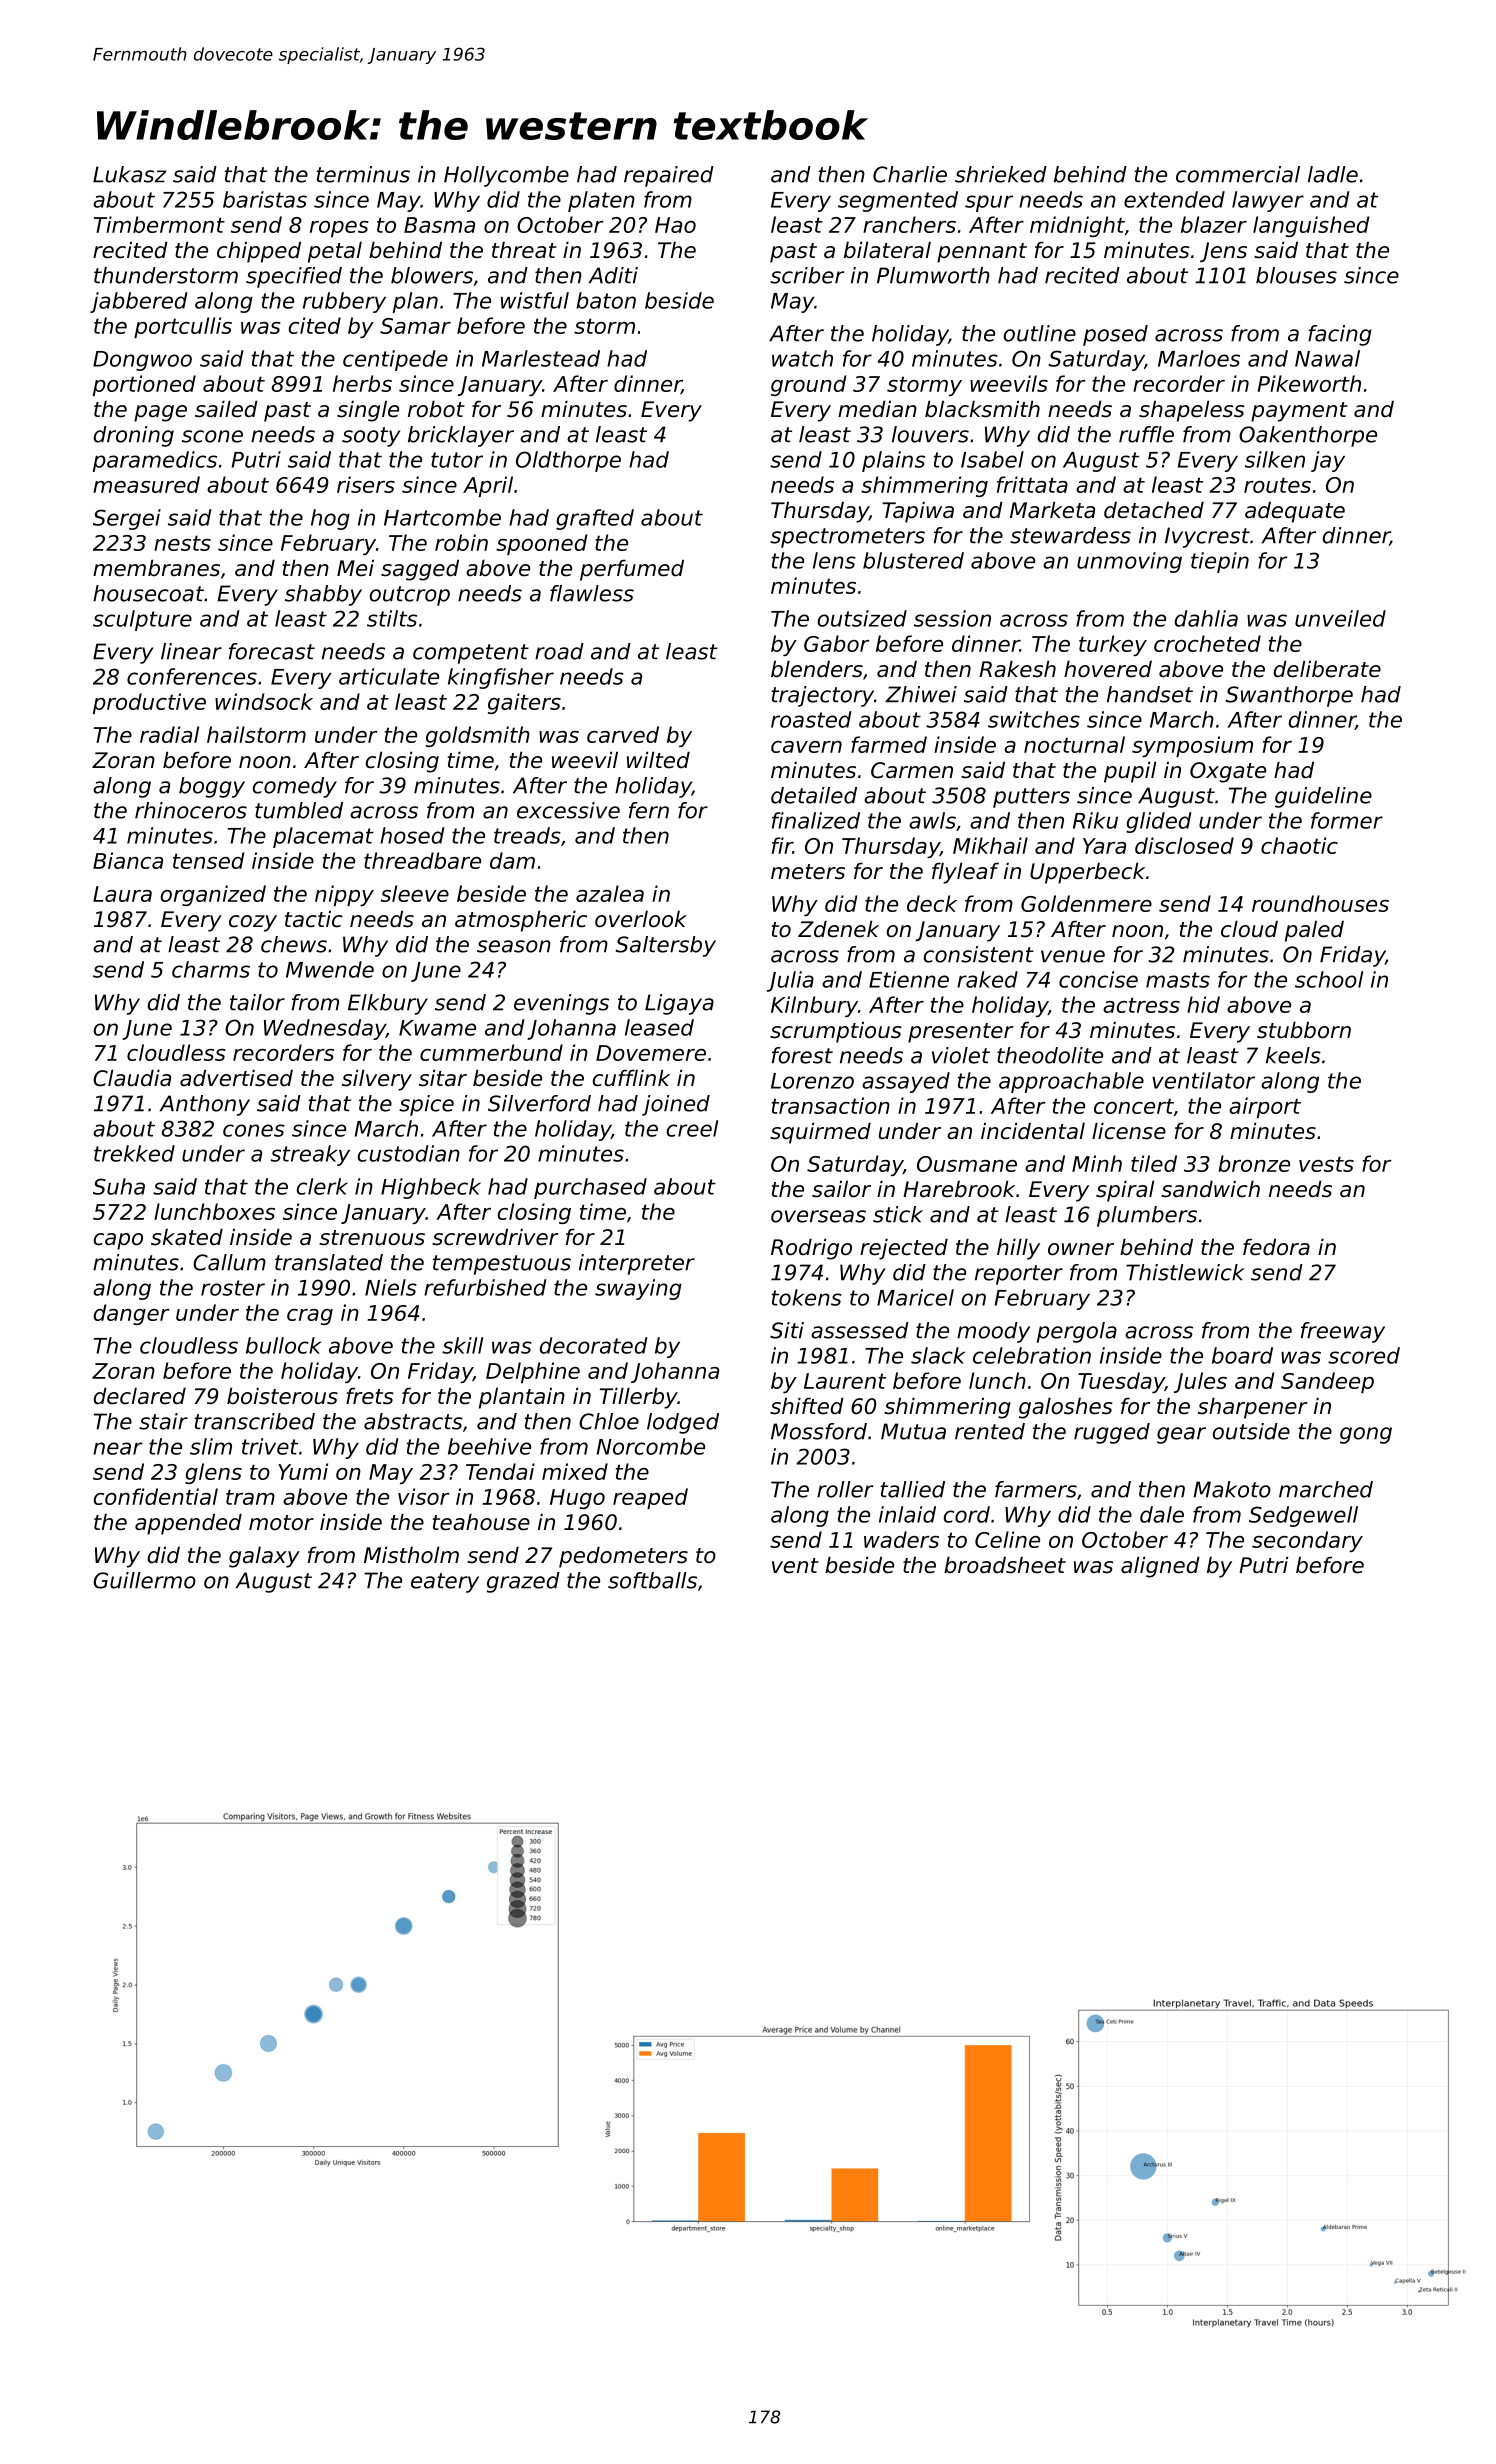 Image resolution: width=1496 pixels, height=2464 pixels. Describe the element at coordinates (363, 174) in the screenshot. I see `terminus` at that location.
